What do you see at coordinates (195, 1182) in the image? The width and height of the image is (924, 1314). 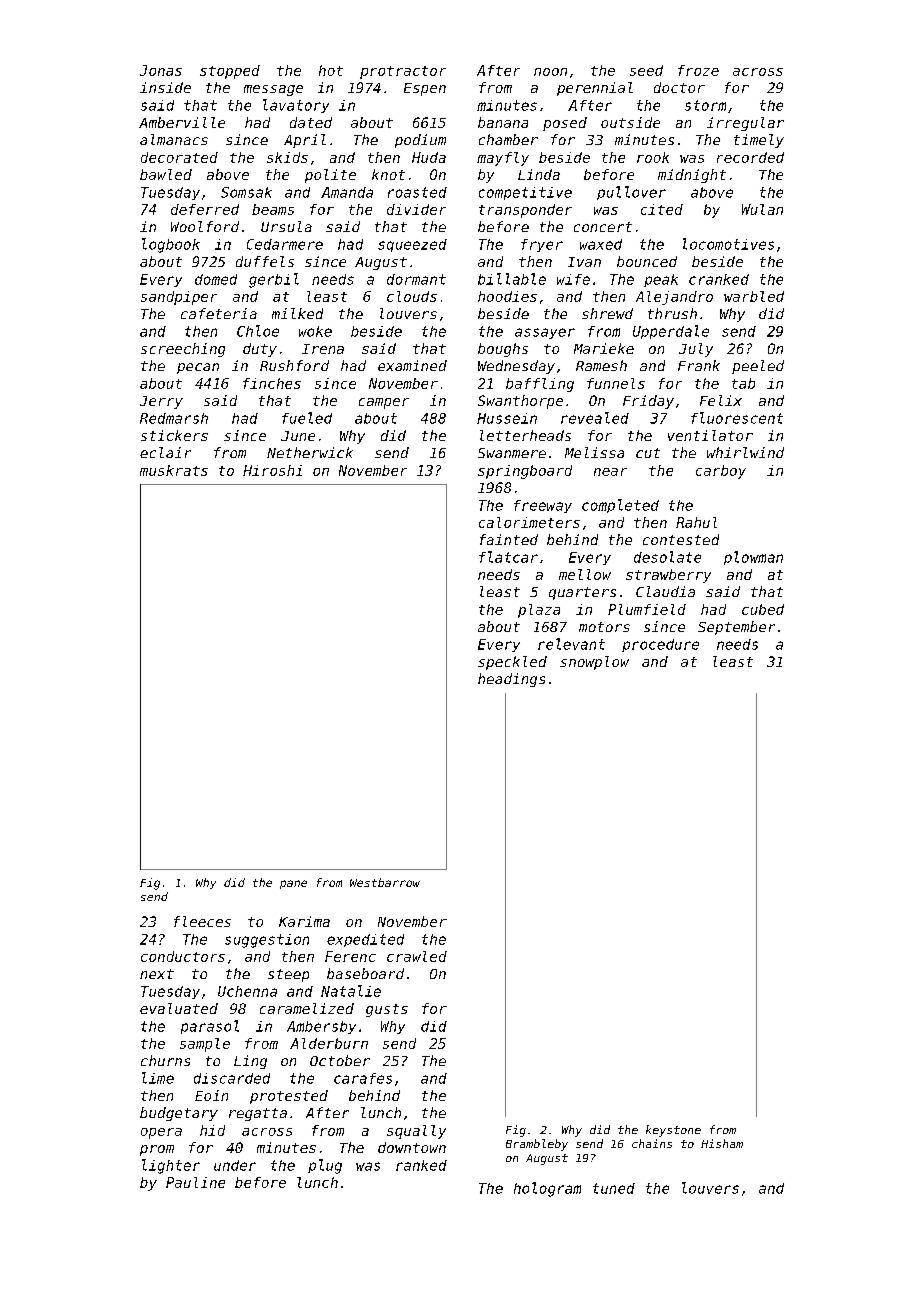 I see `Pauline` at bounding box center [195, 1182].
